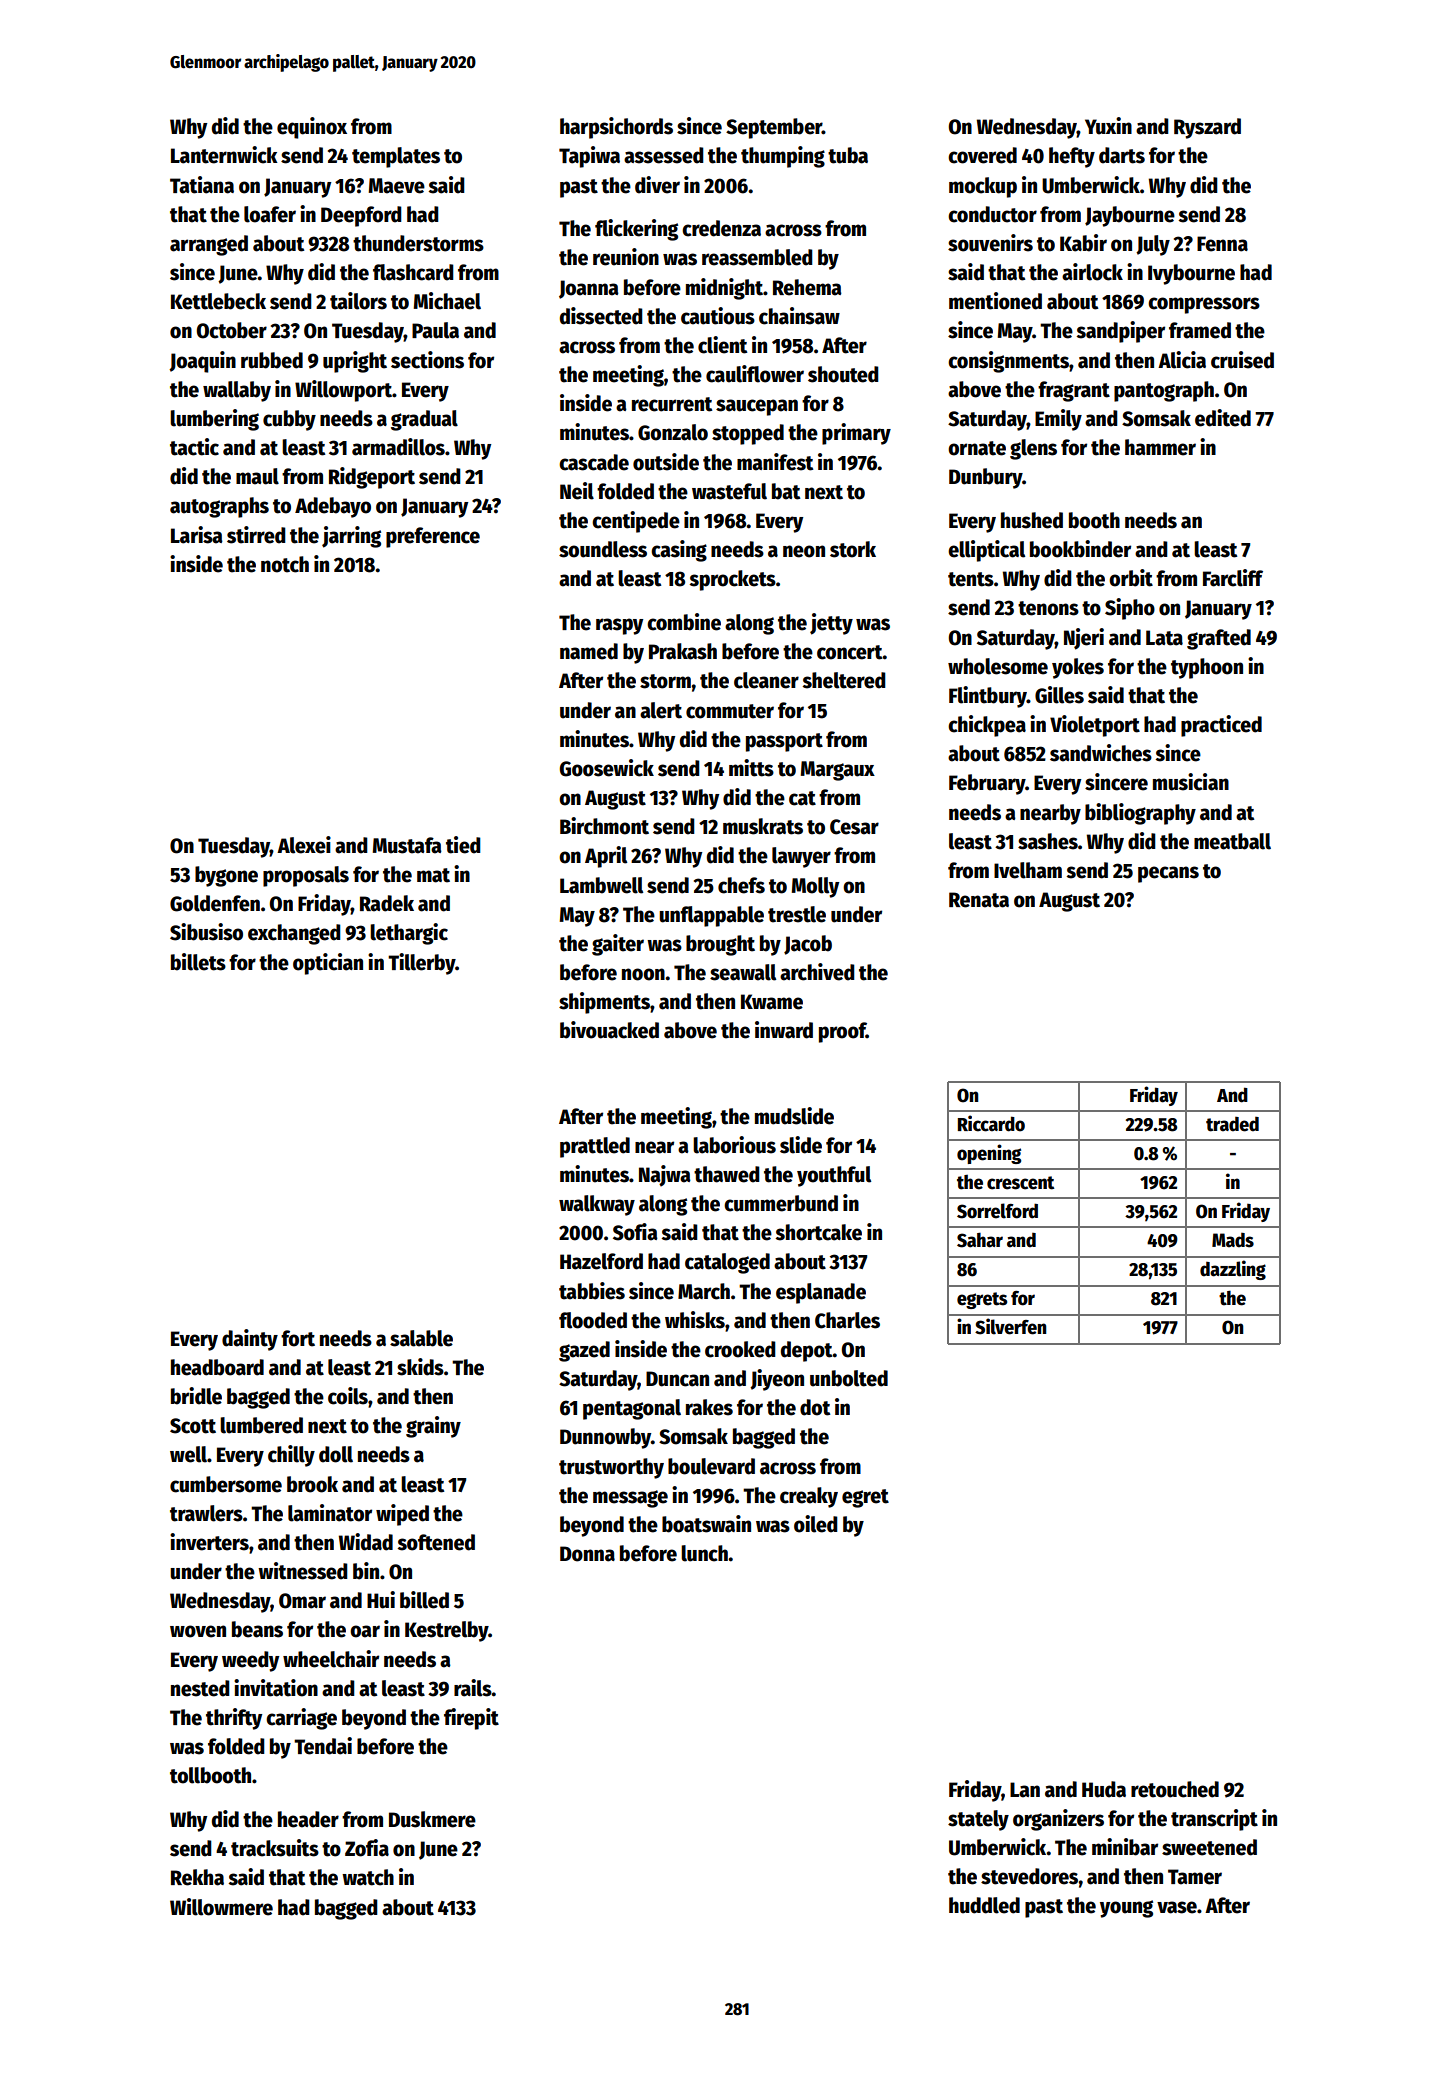  I want to click on flashcard, so click(413, 272).
